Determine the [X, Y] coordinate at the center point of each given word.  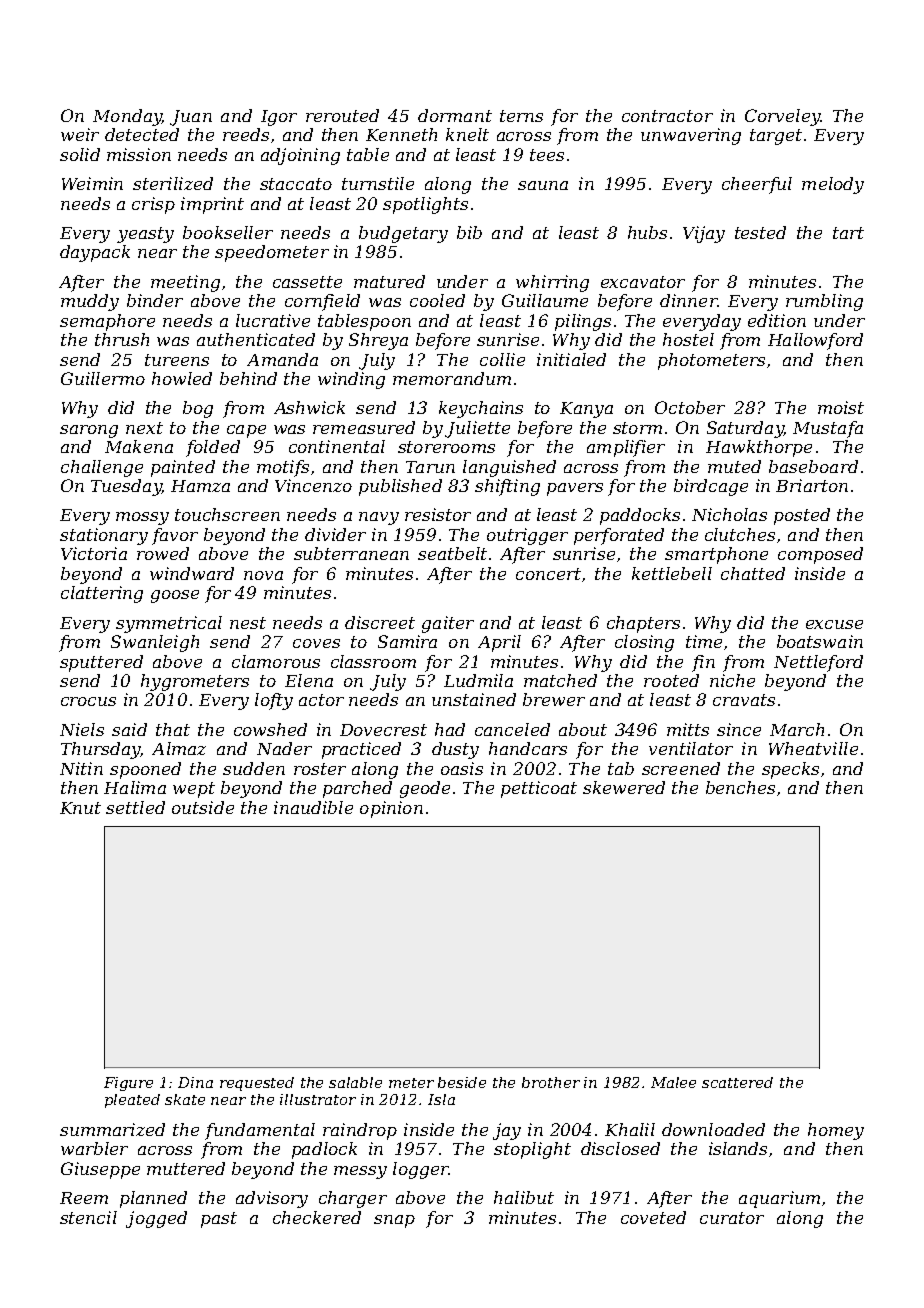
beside [462, 1082]
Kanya [586, 410]
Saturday [745, 429]
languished [509, 468]
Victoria [94, 553]
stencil [88, 1217]
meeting [185, 283]
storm [637, 428]
